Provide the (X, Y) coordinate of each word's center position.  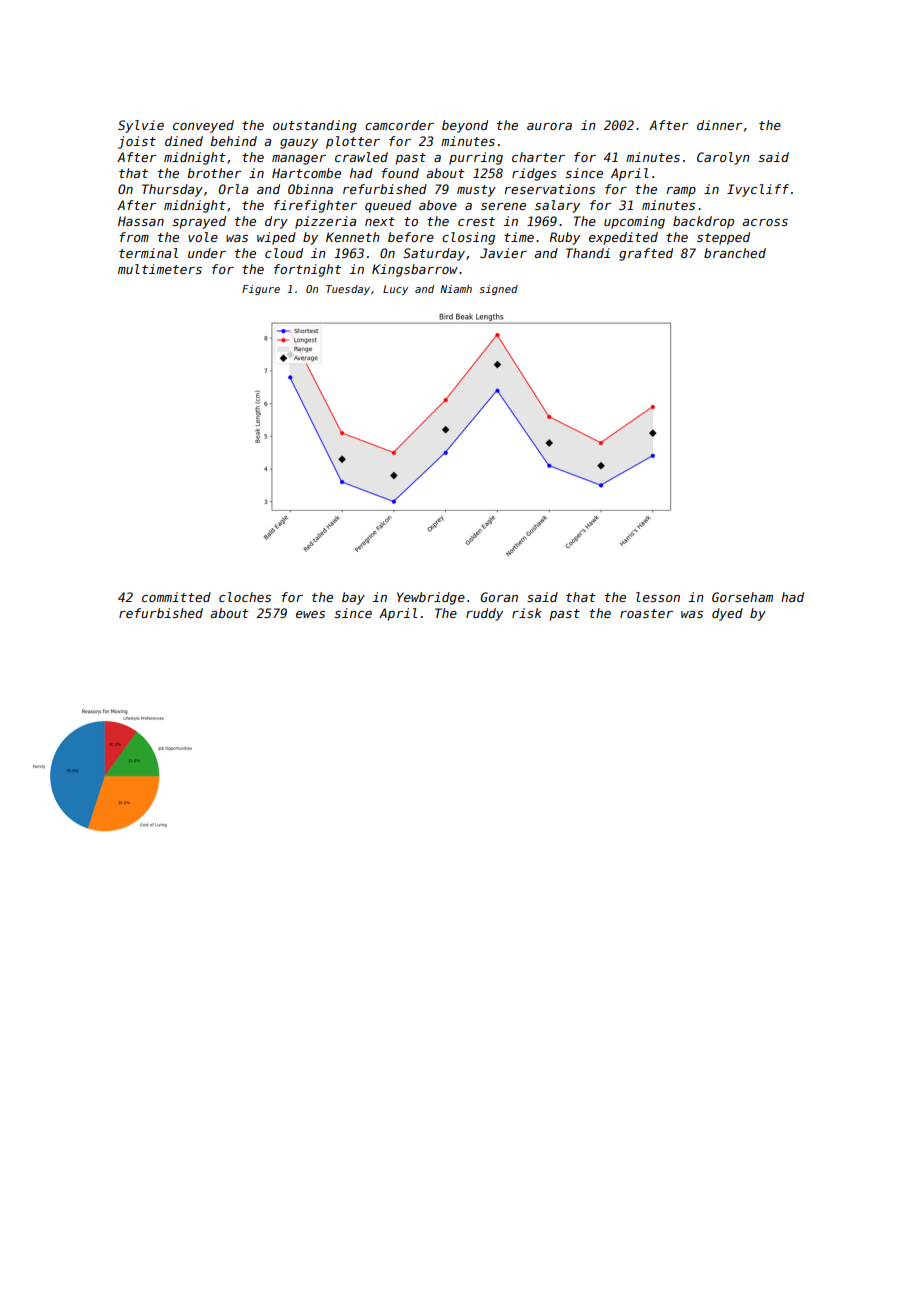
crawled (361, 157)
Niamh (456, 289)
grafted (646, 254)
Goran (499, 597)
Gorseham (742, 597)
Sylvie (141, 126)
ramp (681, 192)
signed (498, 290)
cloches (245, 597)
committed (176, 597)
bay (353, 598)
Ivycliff (758, 190)
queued (388, 206)
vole (203, 237)
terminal (148, 253)
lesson (658, 597)
